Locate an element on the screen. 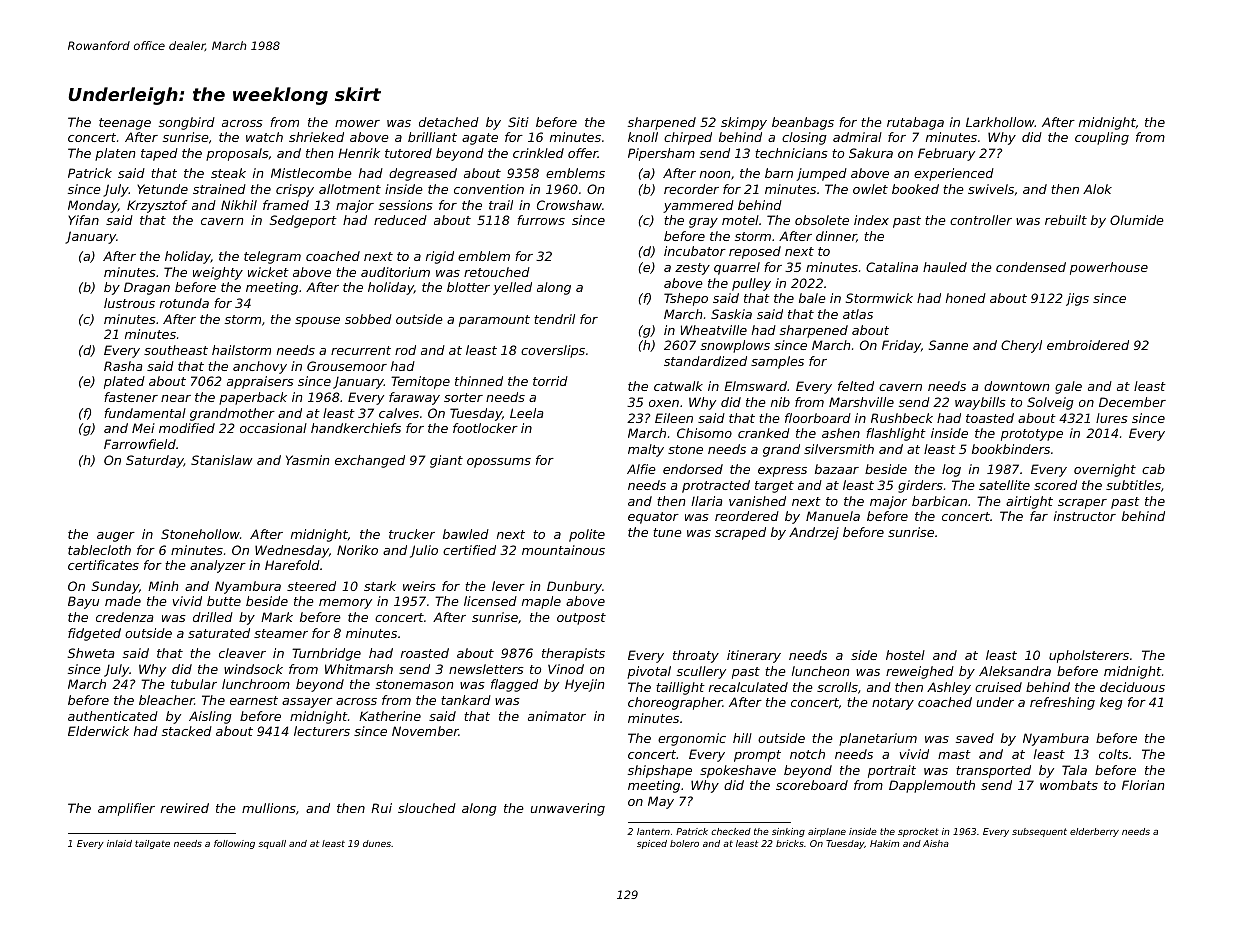 This screenshot has width=1233, height=952. Hakim is located at coordinates (884, 843).
